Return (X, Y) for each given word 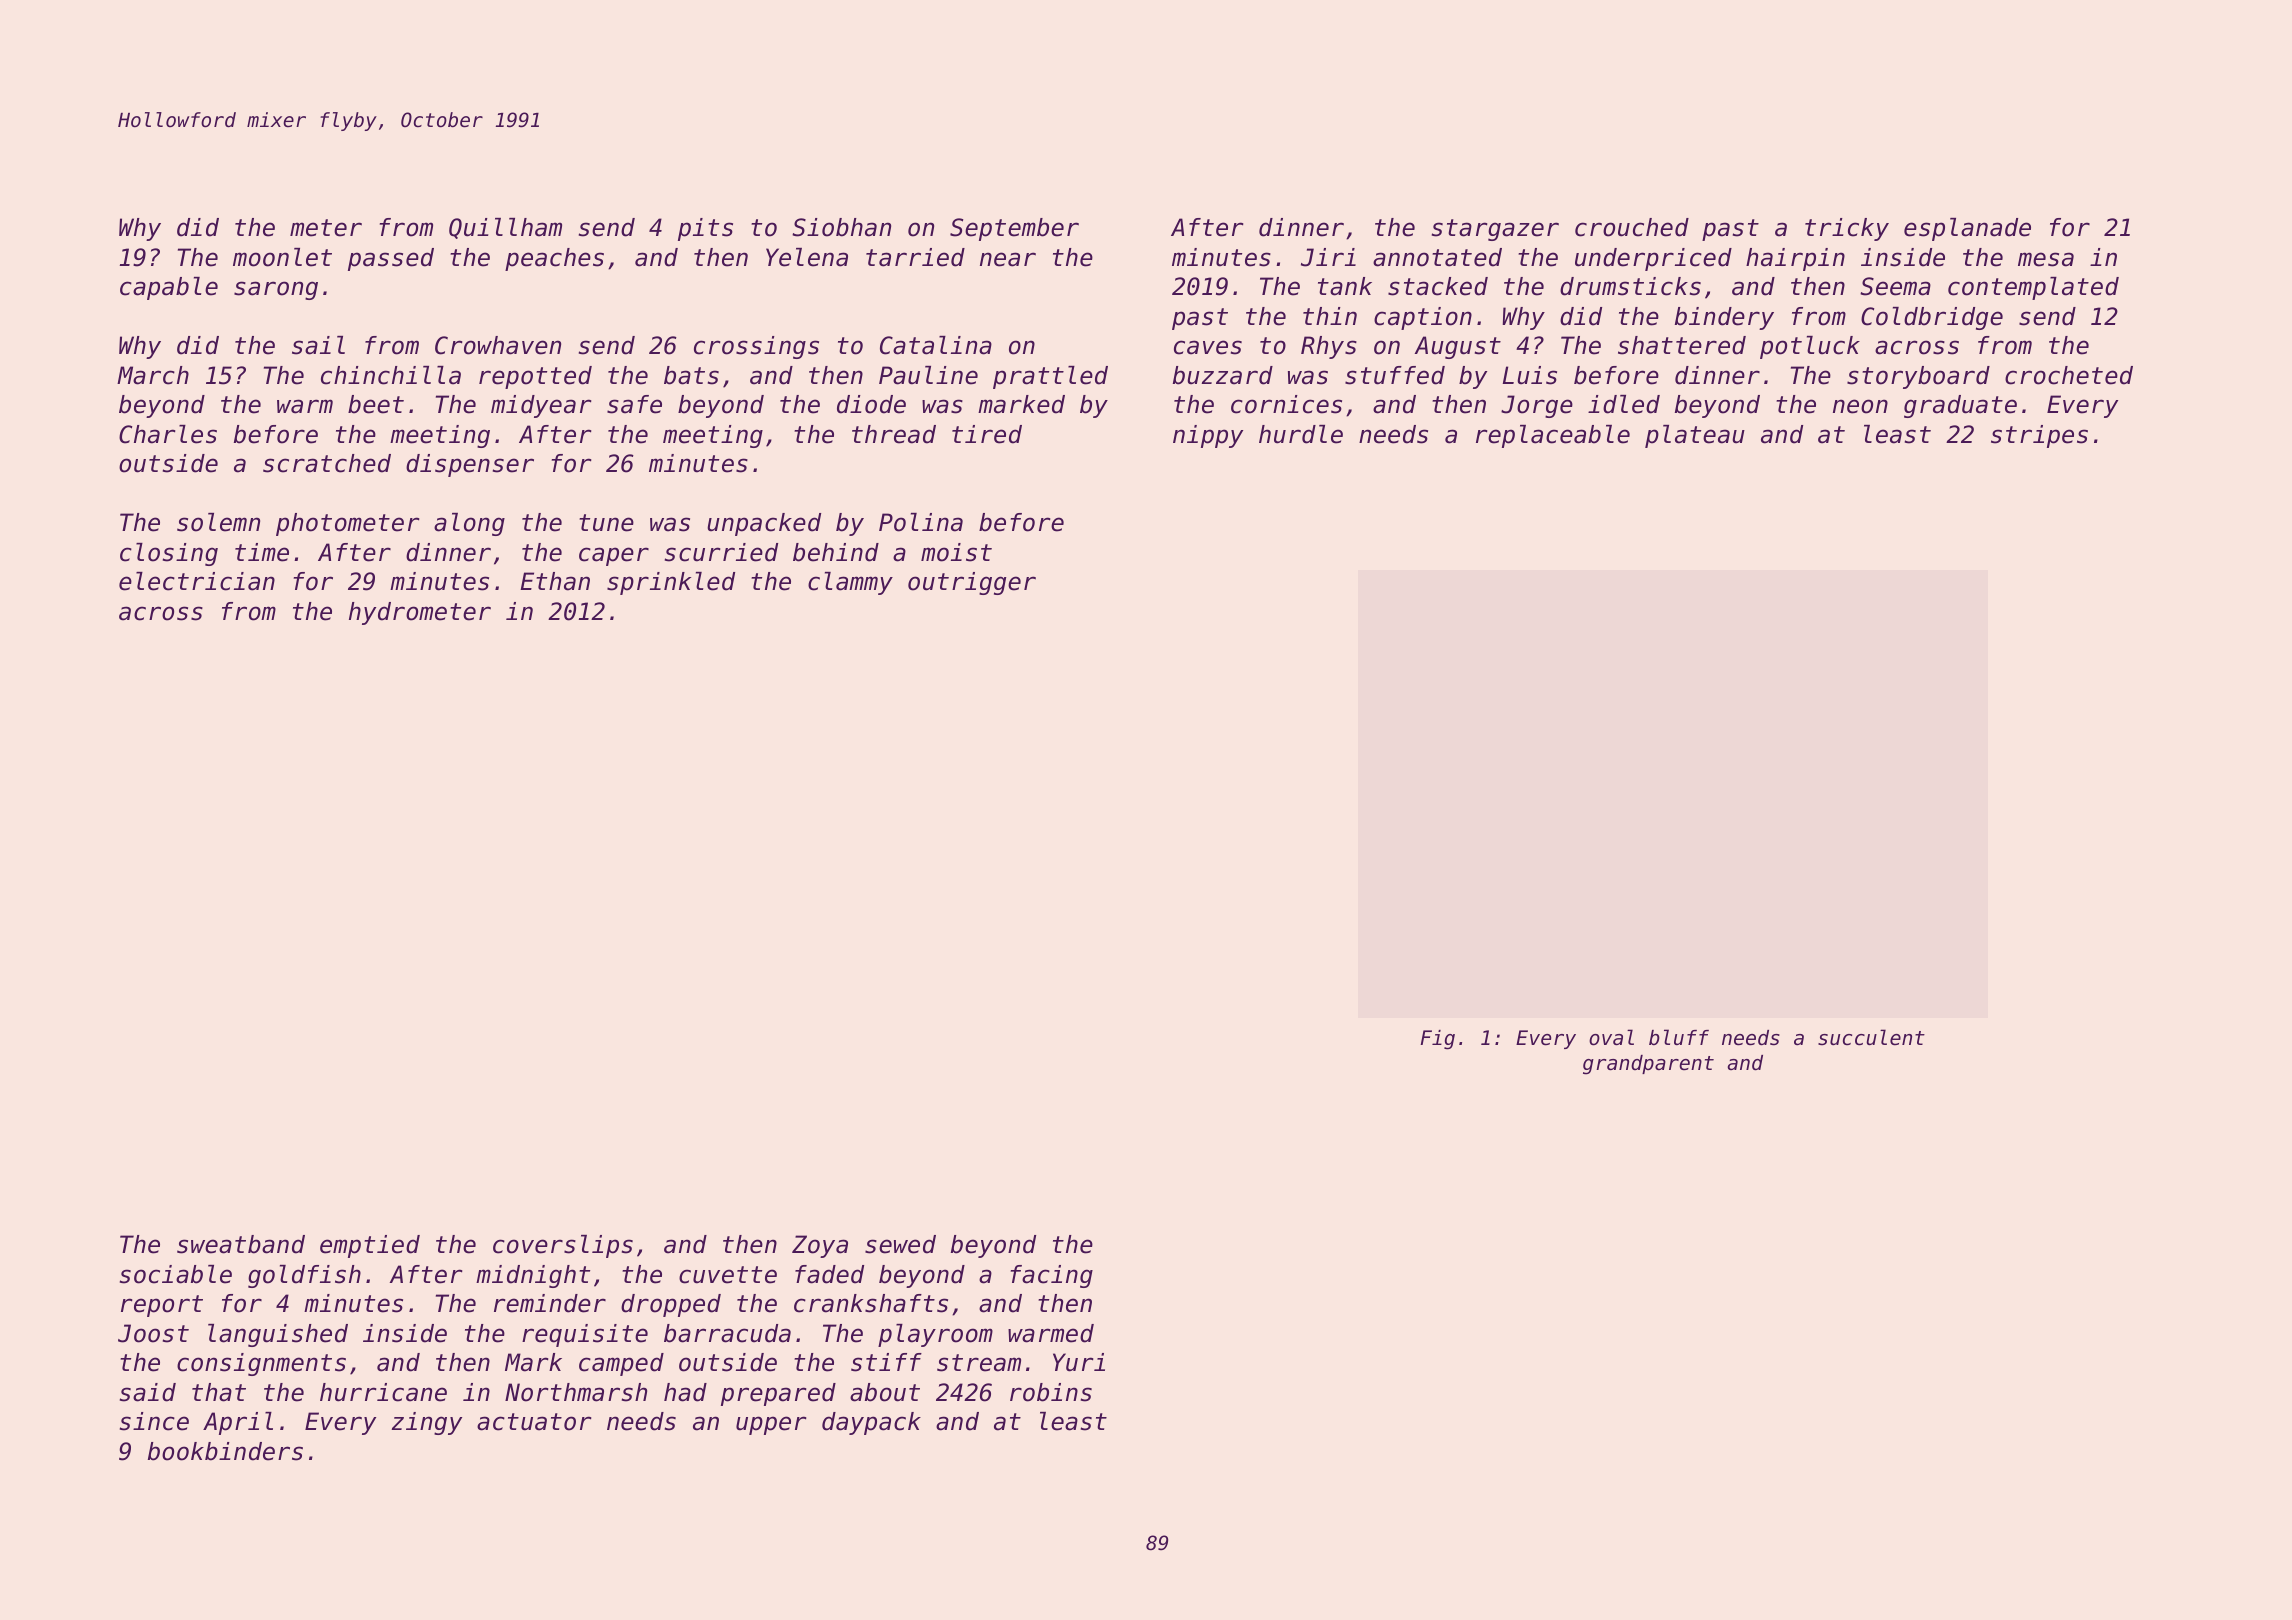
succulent (1871, 1037)
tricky (1847, 229)
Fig (1438, 1040)
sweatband (241, 1244)
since (154, 1421)
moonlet (282, 257)
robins (1051, 1392)
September (1014, 229)
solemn (218, 522)
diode (871, 404)
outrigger (972, 583)
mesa (2046, 259)
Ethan (555, 581)
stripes (2039, 436)
